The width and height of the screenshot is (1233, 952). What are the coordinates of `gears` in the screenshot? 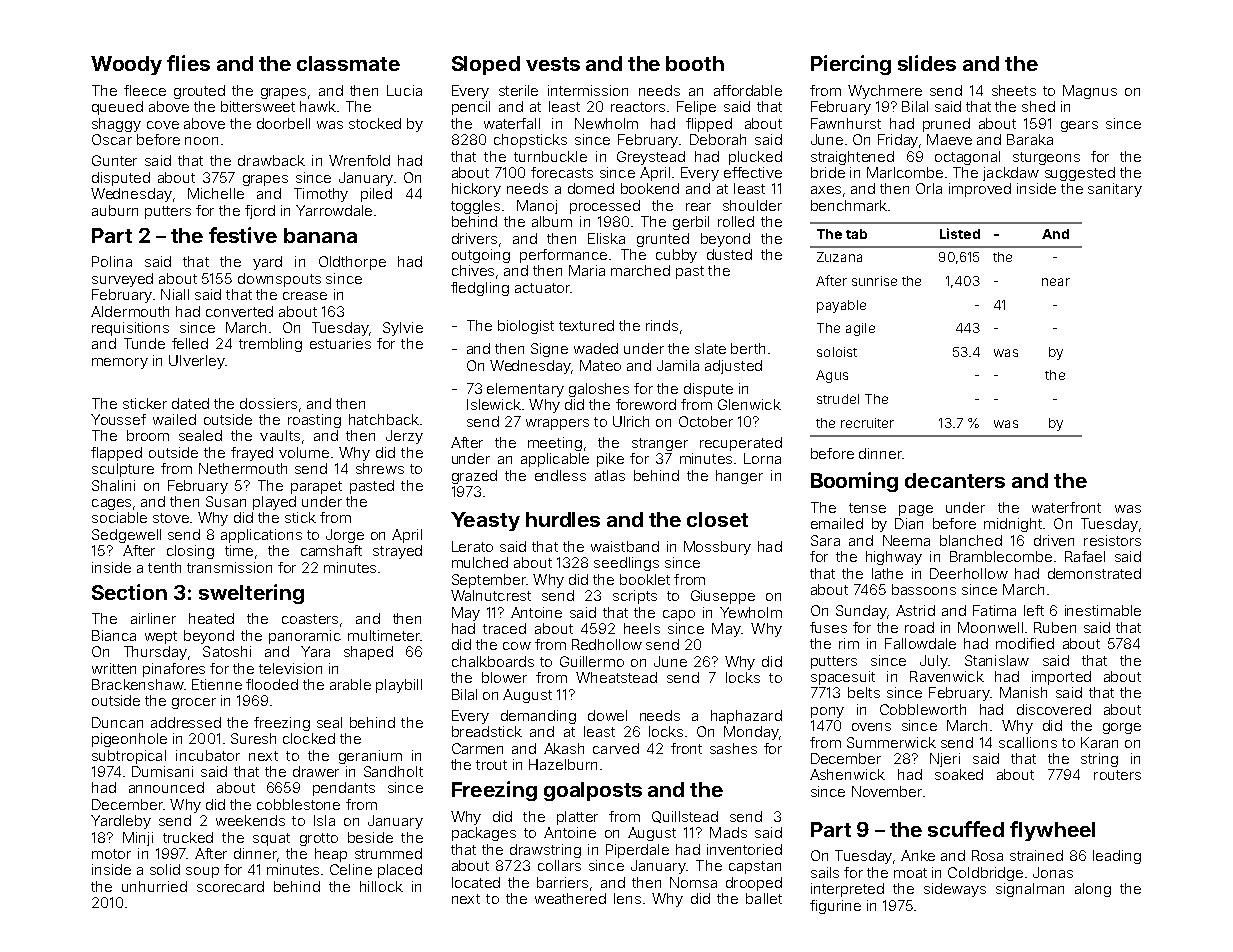 It's located at (1079, 126).
